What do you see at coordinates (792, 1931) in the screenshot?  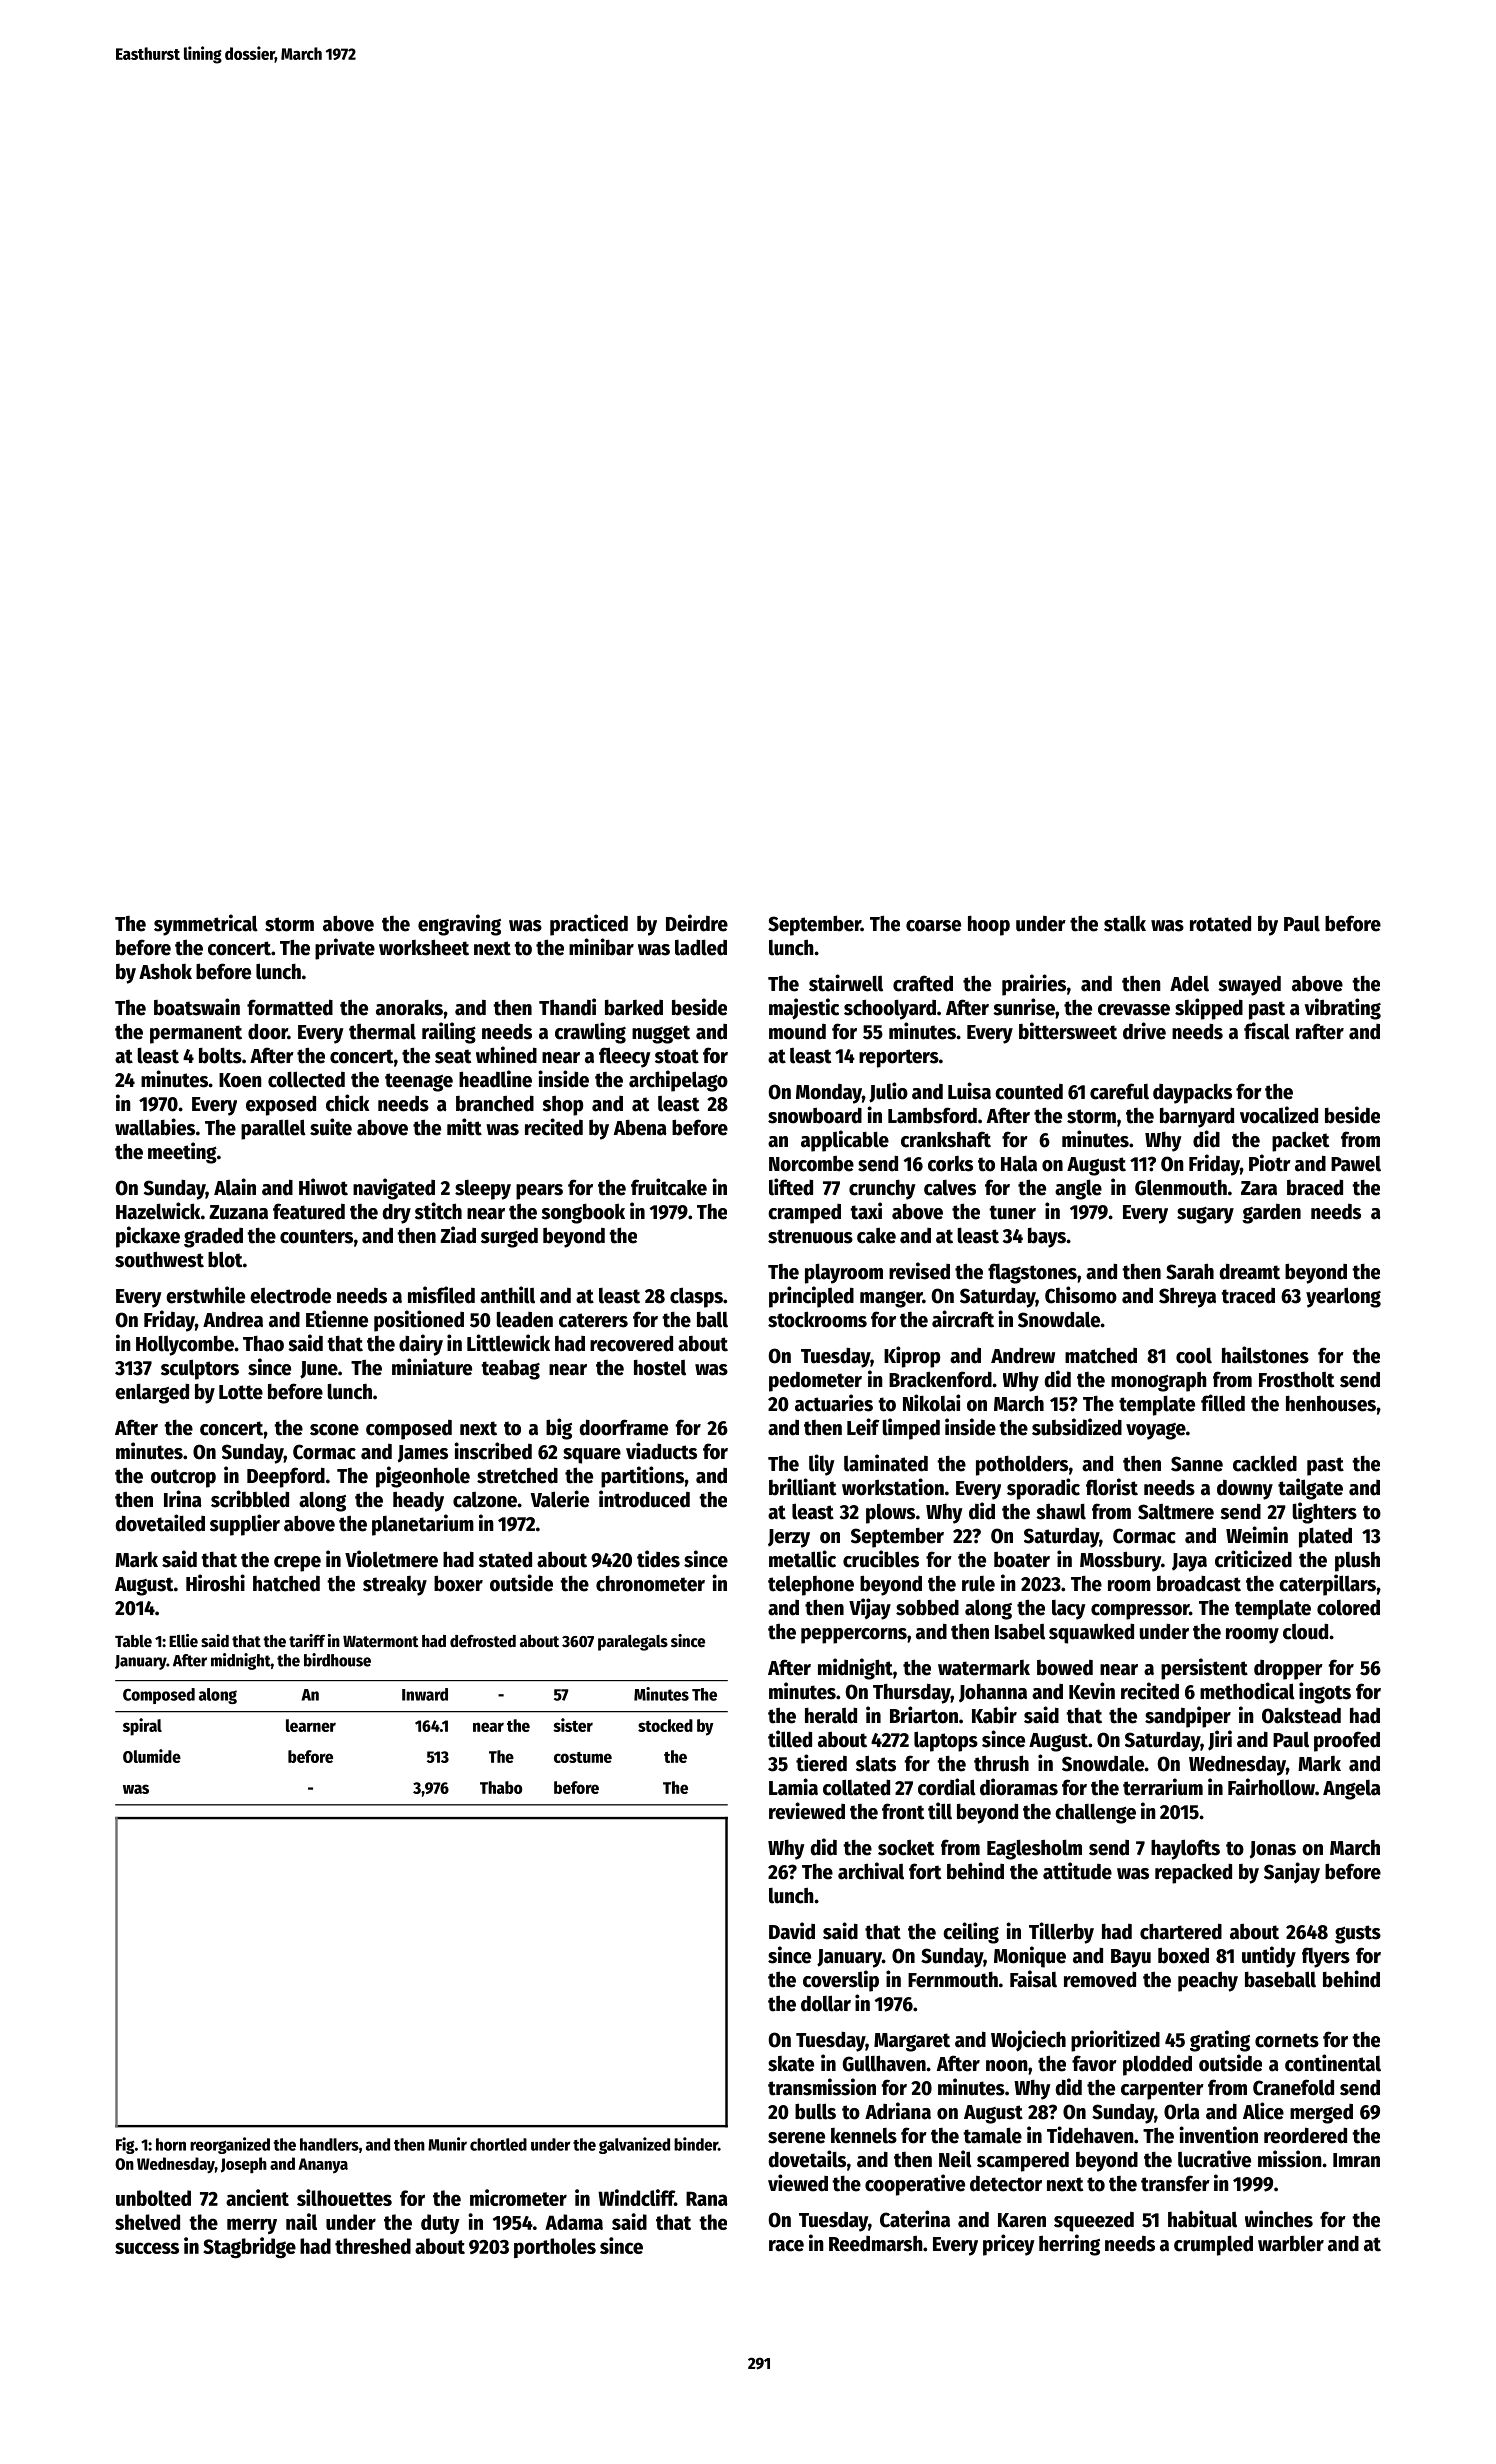 I see `David` at bounding box center [792, 1931].
